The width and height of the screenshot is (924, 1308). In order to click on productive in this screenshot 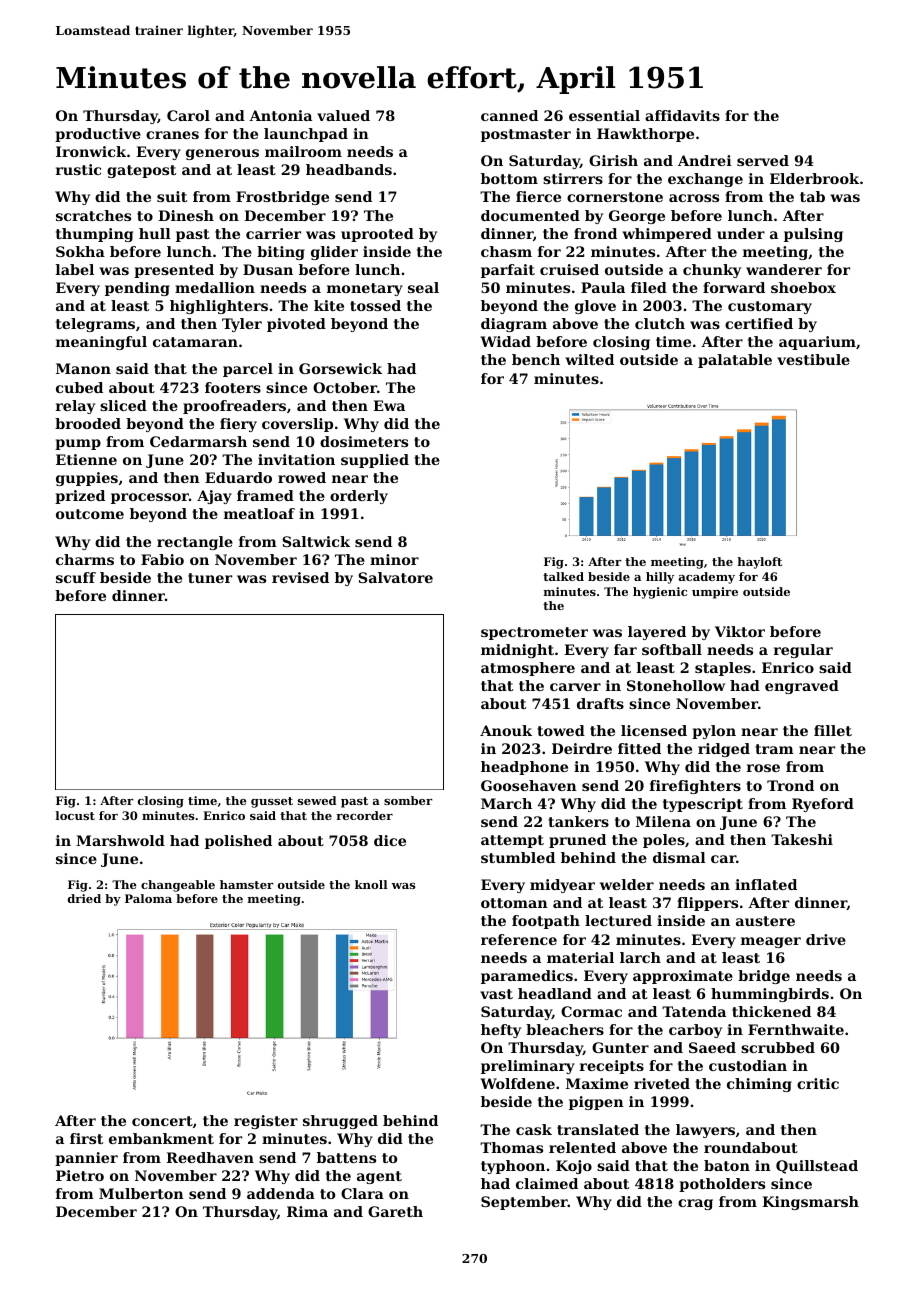, I will do `click(98, 135)`.
